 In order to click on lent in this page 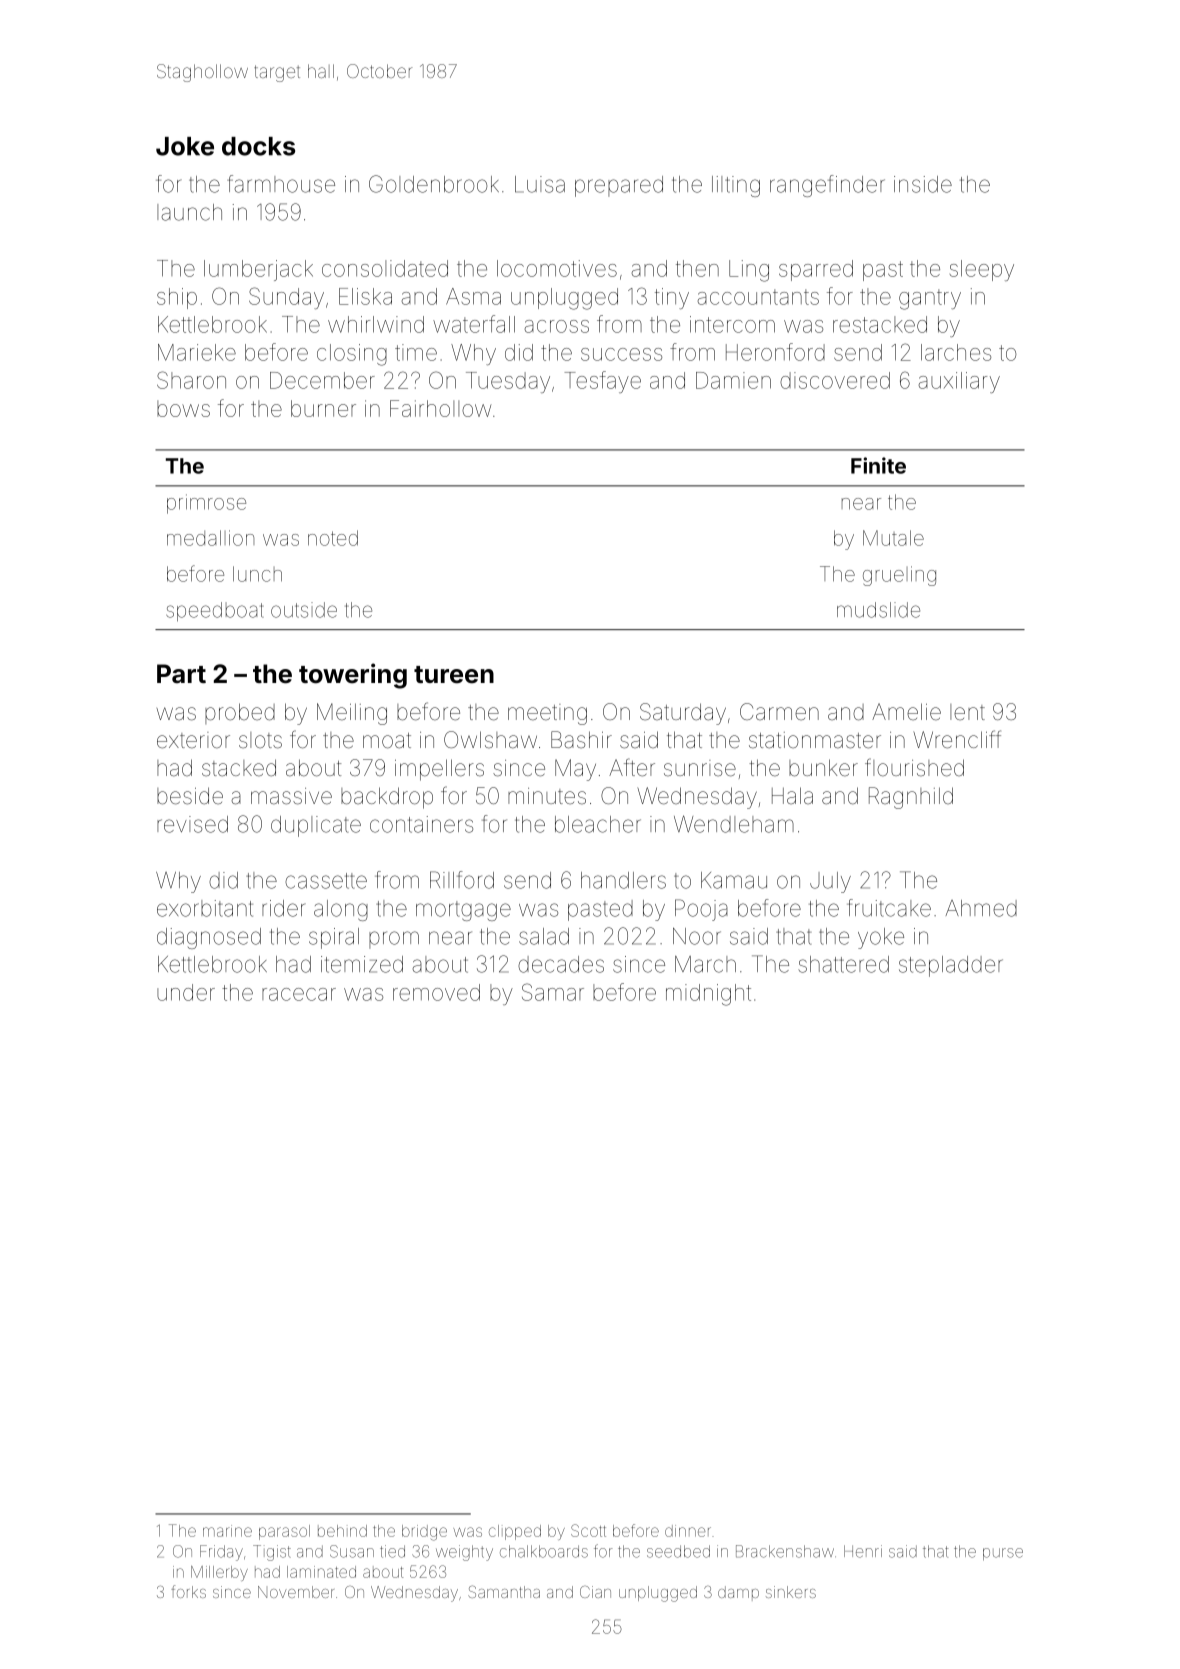, I will do `click(967, 712)`.
